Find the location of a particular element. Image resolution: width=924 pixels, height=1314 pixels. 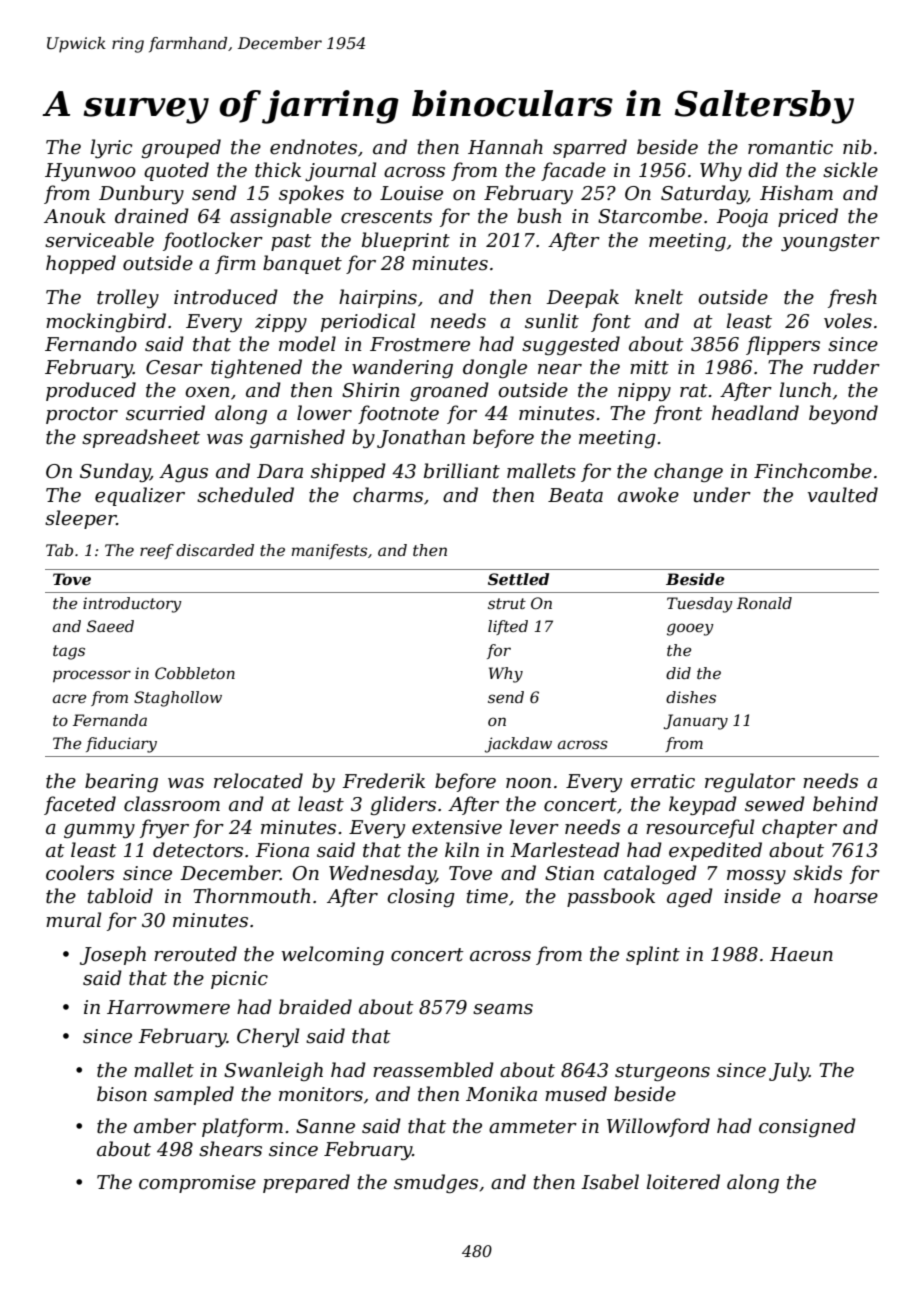

seams is located at coordinates (503, 1009).
